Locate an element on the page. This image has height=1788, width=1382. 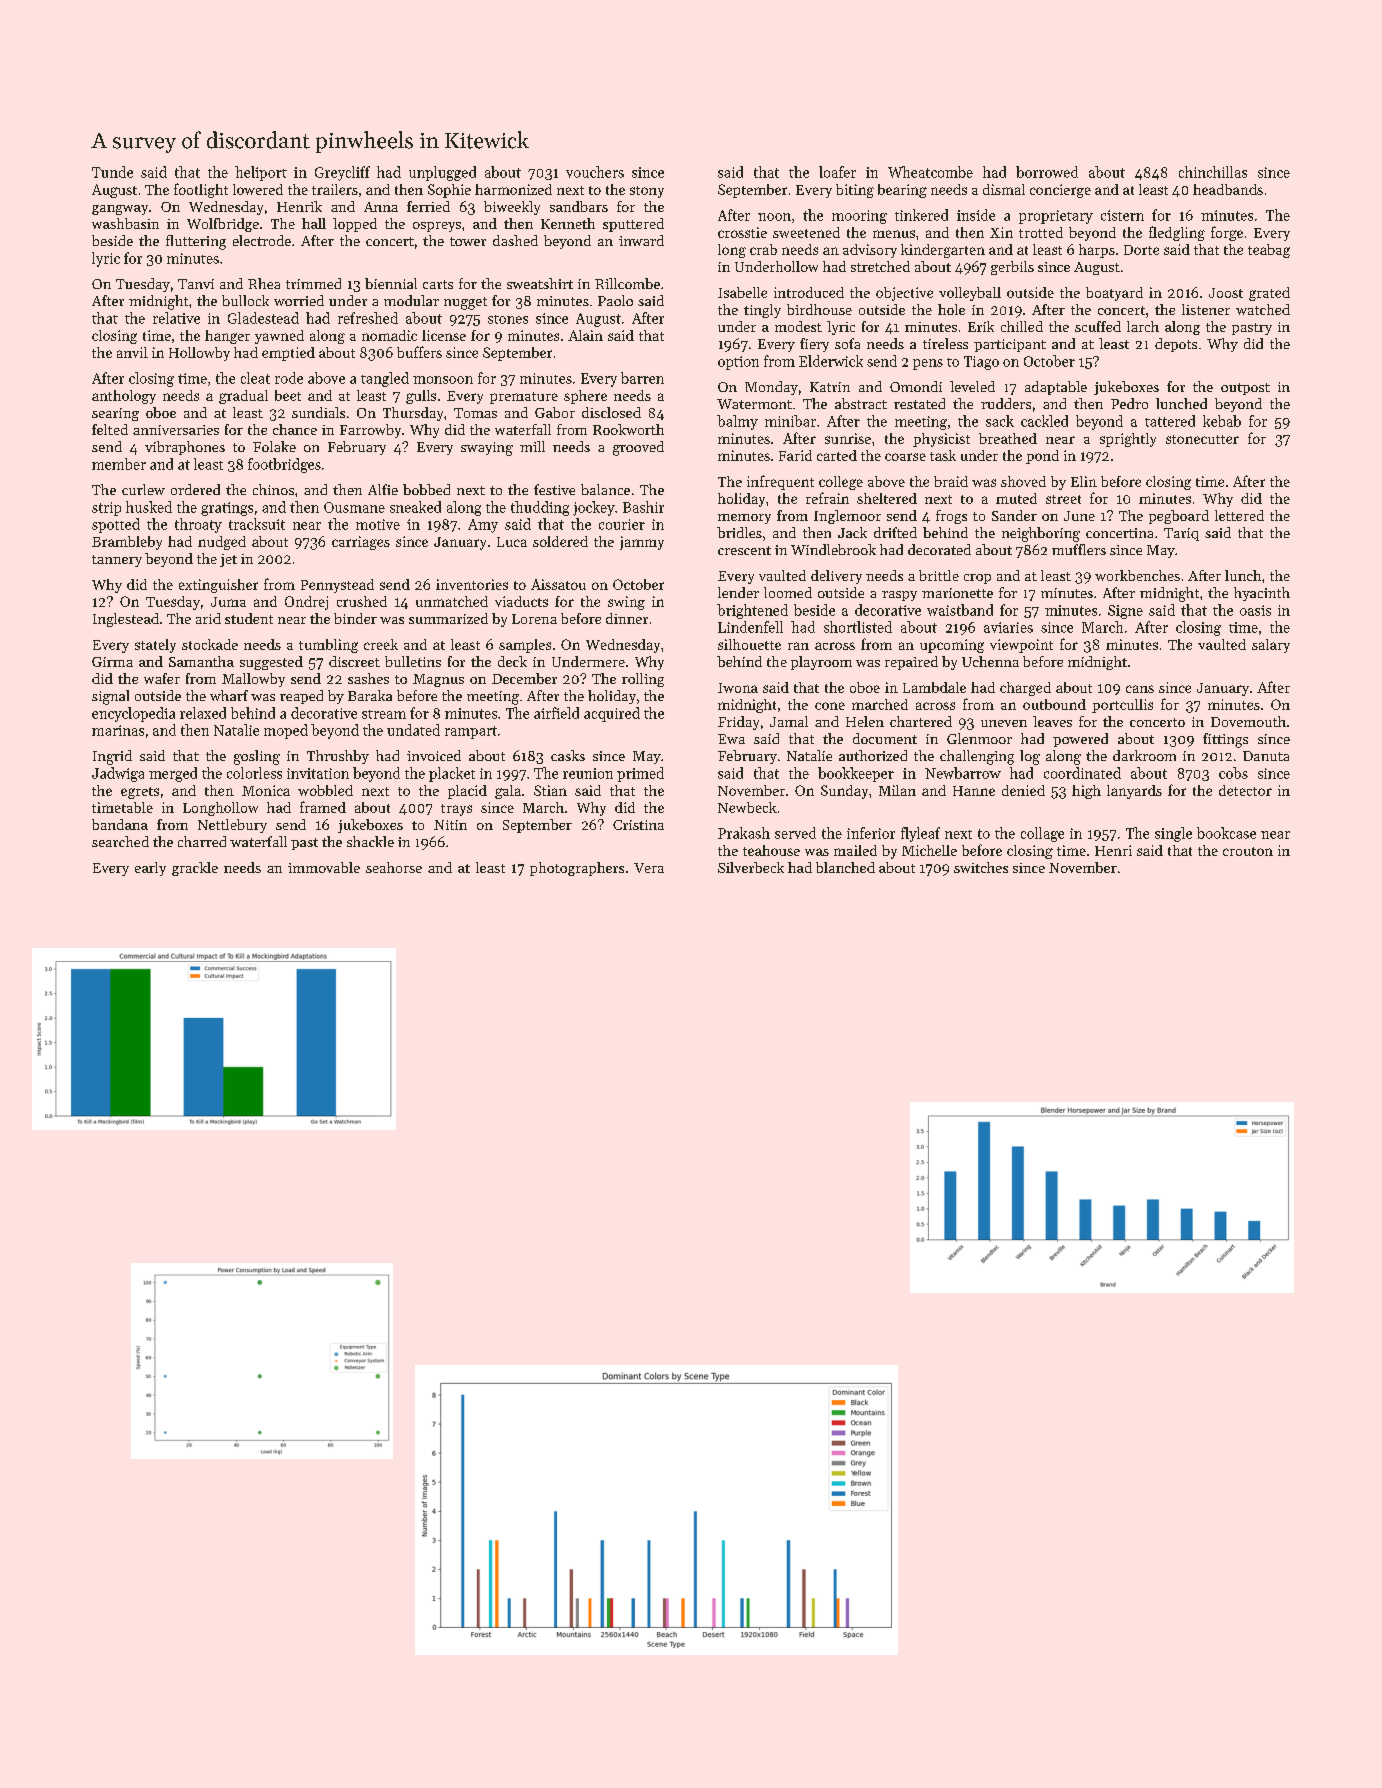
early is located at coordinates (150, 869).
